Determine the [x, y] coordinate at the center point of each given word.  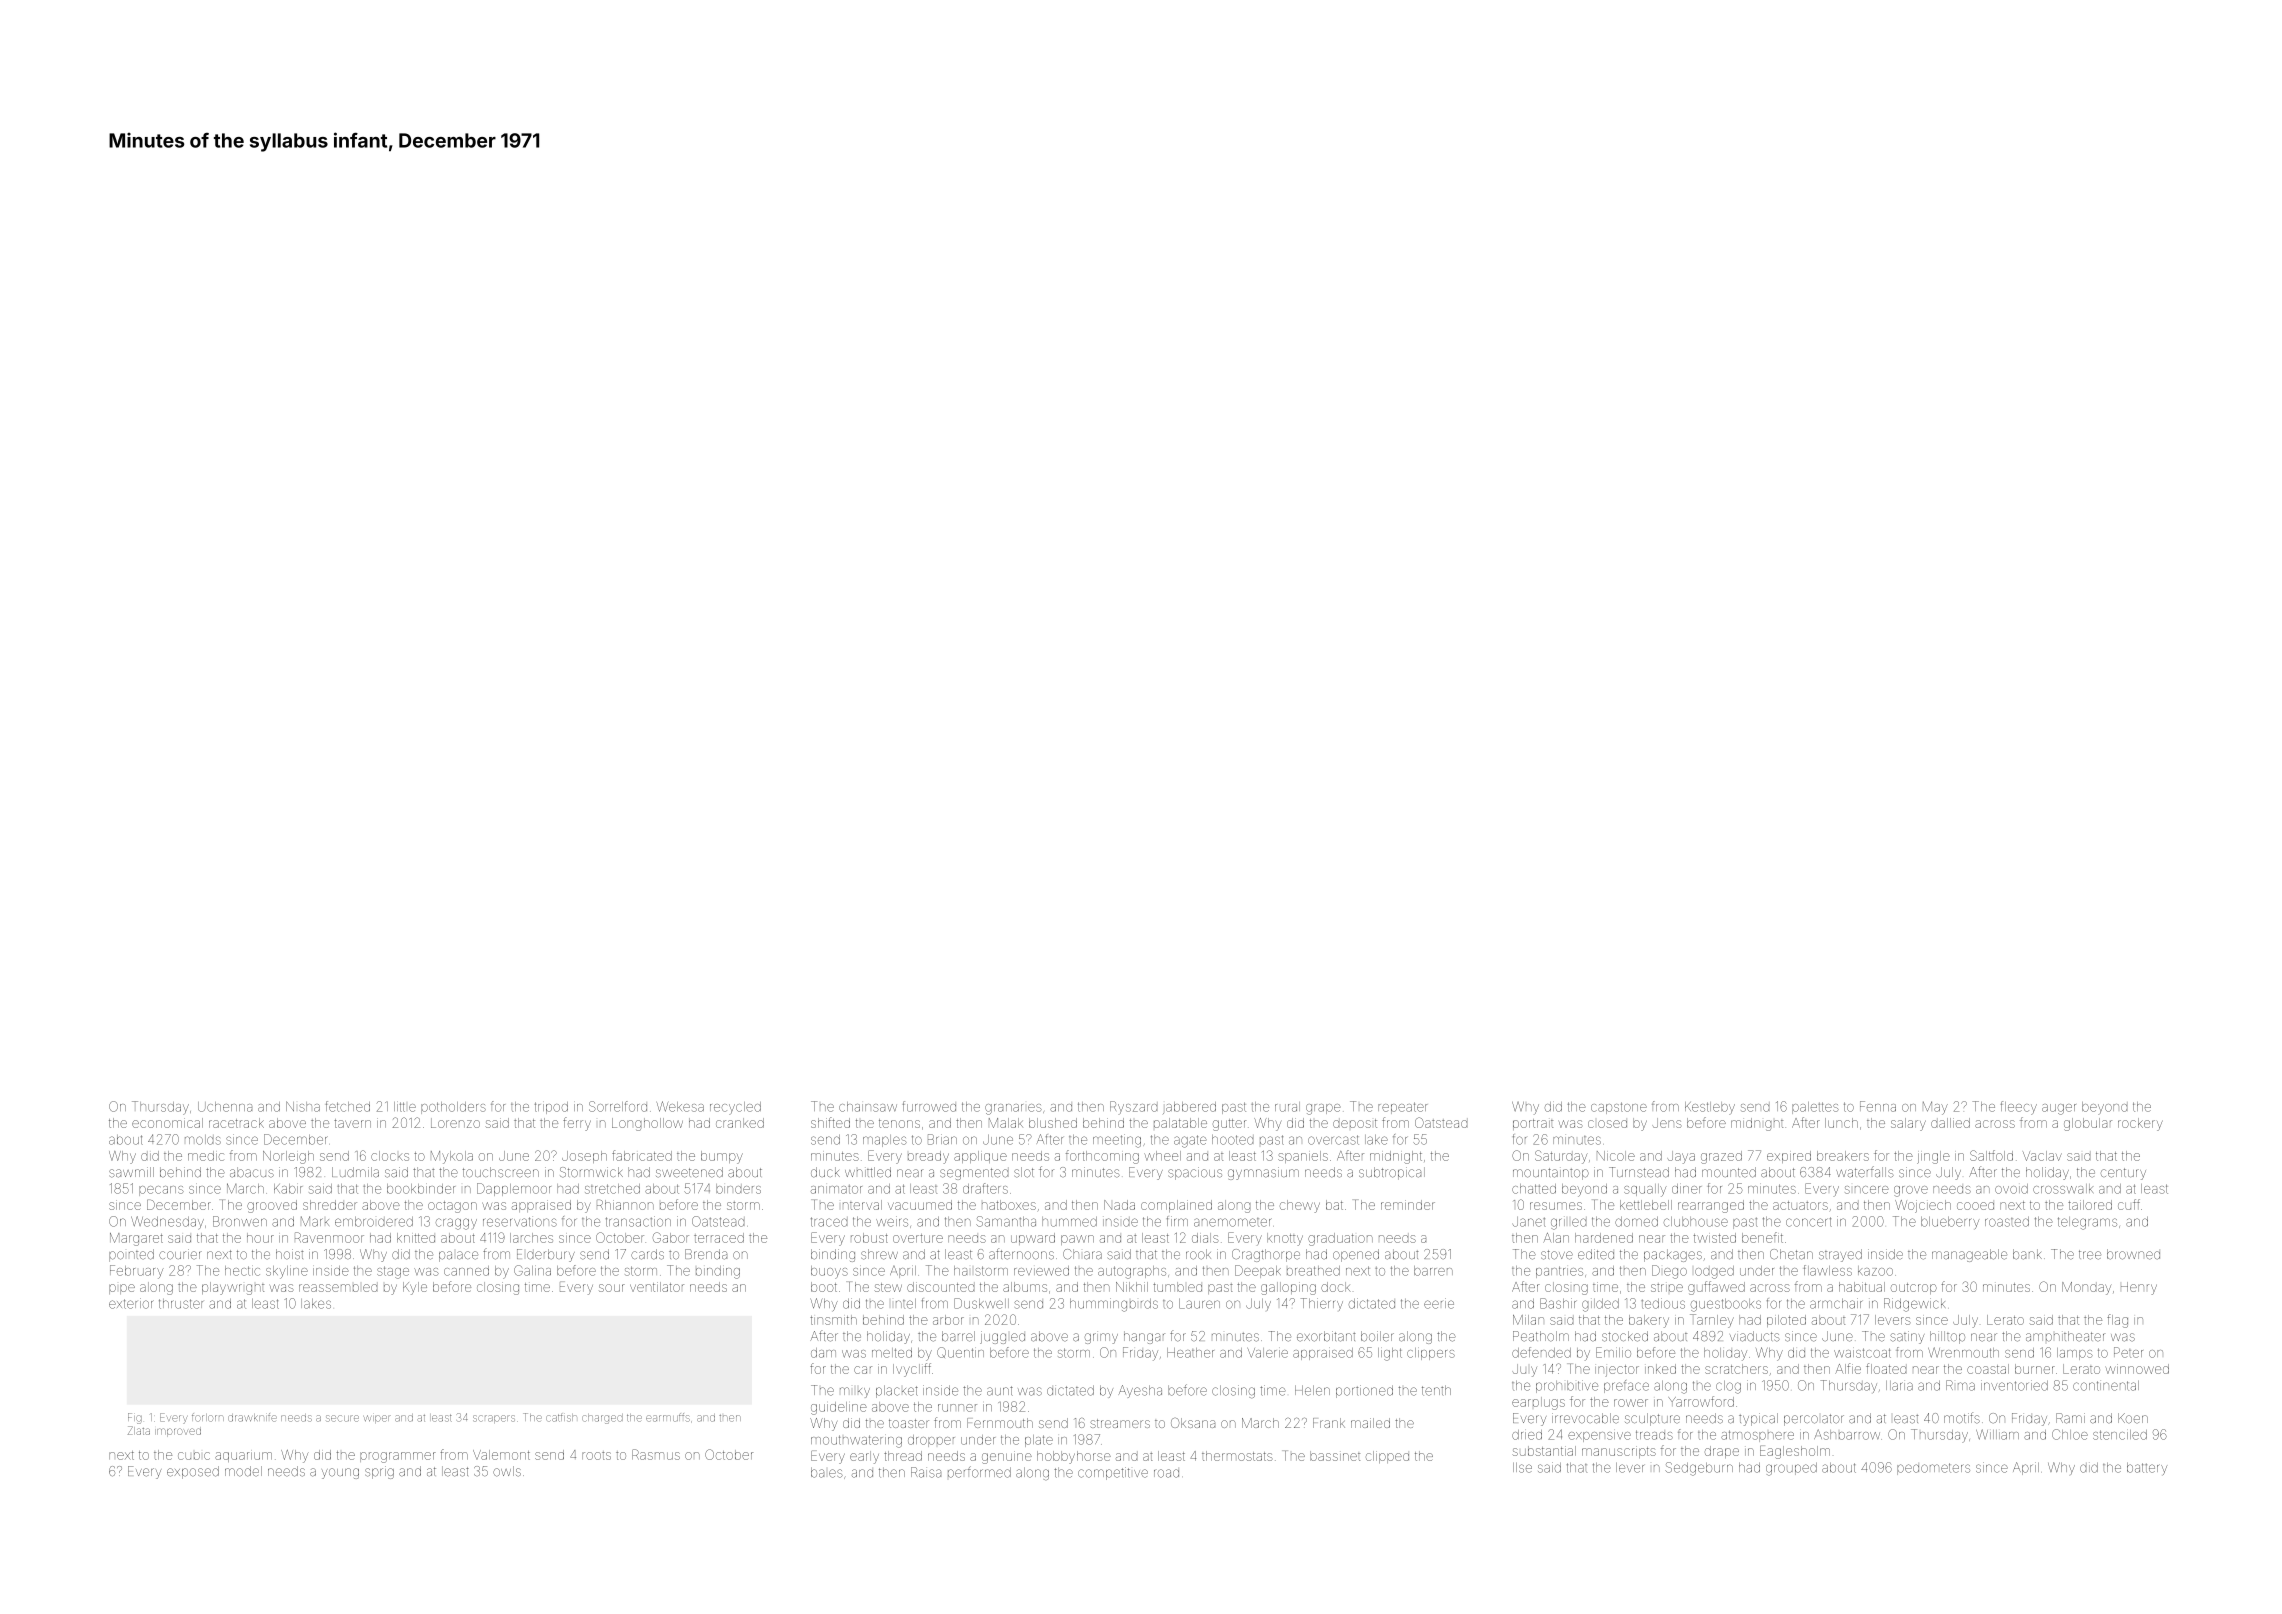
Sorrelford [618, 1106]
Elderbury [546, 1255]
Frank [1329, 1423]
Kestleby [1710, 1108]
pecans [161, 1191]
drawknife [252, 1417]
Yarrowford [1701, 1401]
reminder [1408, 1205]
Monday [2086, 1288]
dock [1335, 1287]
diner [1686, 1189]
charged [602, 1419]
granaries [1013, 1109]
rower [1631, 1403]
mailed [1370, 1423]
